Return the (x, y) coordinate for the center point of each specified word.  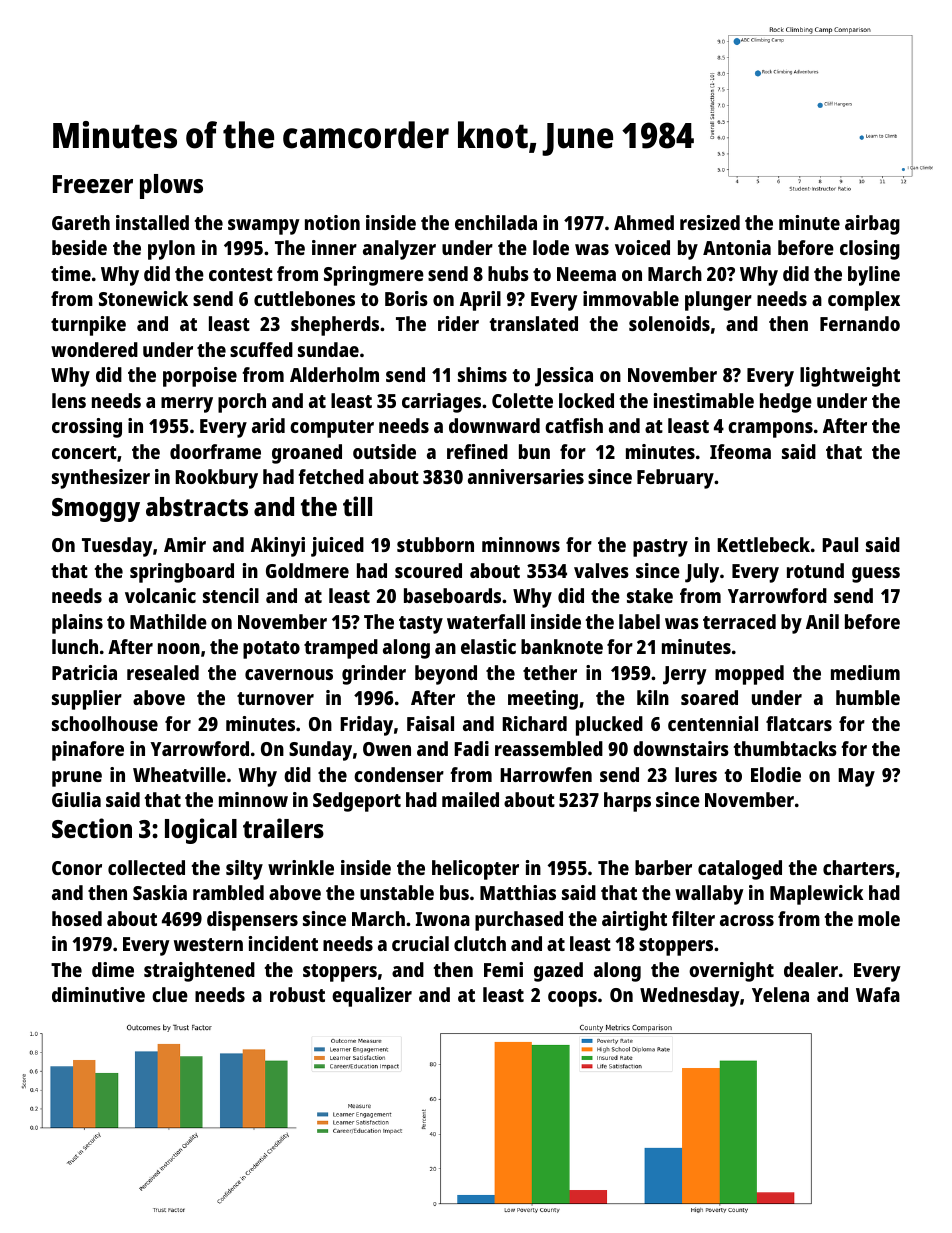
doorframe (215, 451)
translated (534, 323)
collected (146, 867)
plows (171, 186)
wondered (94, 349)
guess (876, 575)
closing (870, 250)
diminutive (98, 994)
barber (663, 867)
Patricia (84, 672)
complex (864, 301)
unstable (397, 892)
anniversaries (526, 476)
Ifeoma (740, 451)
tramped (341, 649)
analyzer (399, 250)
